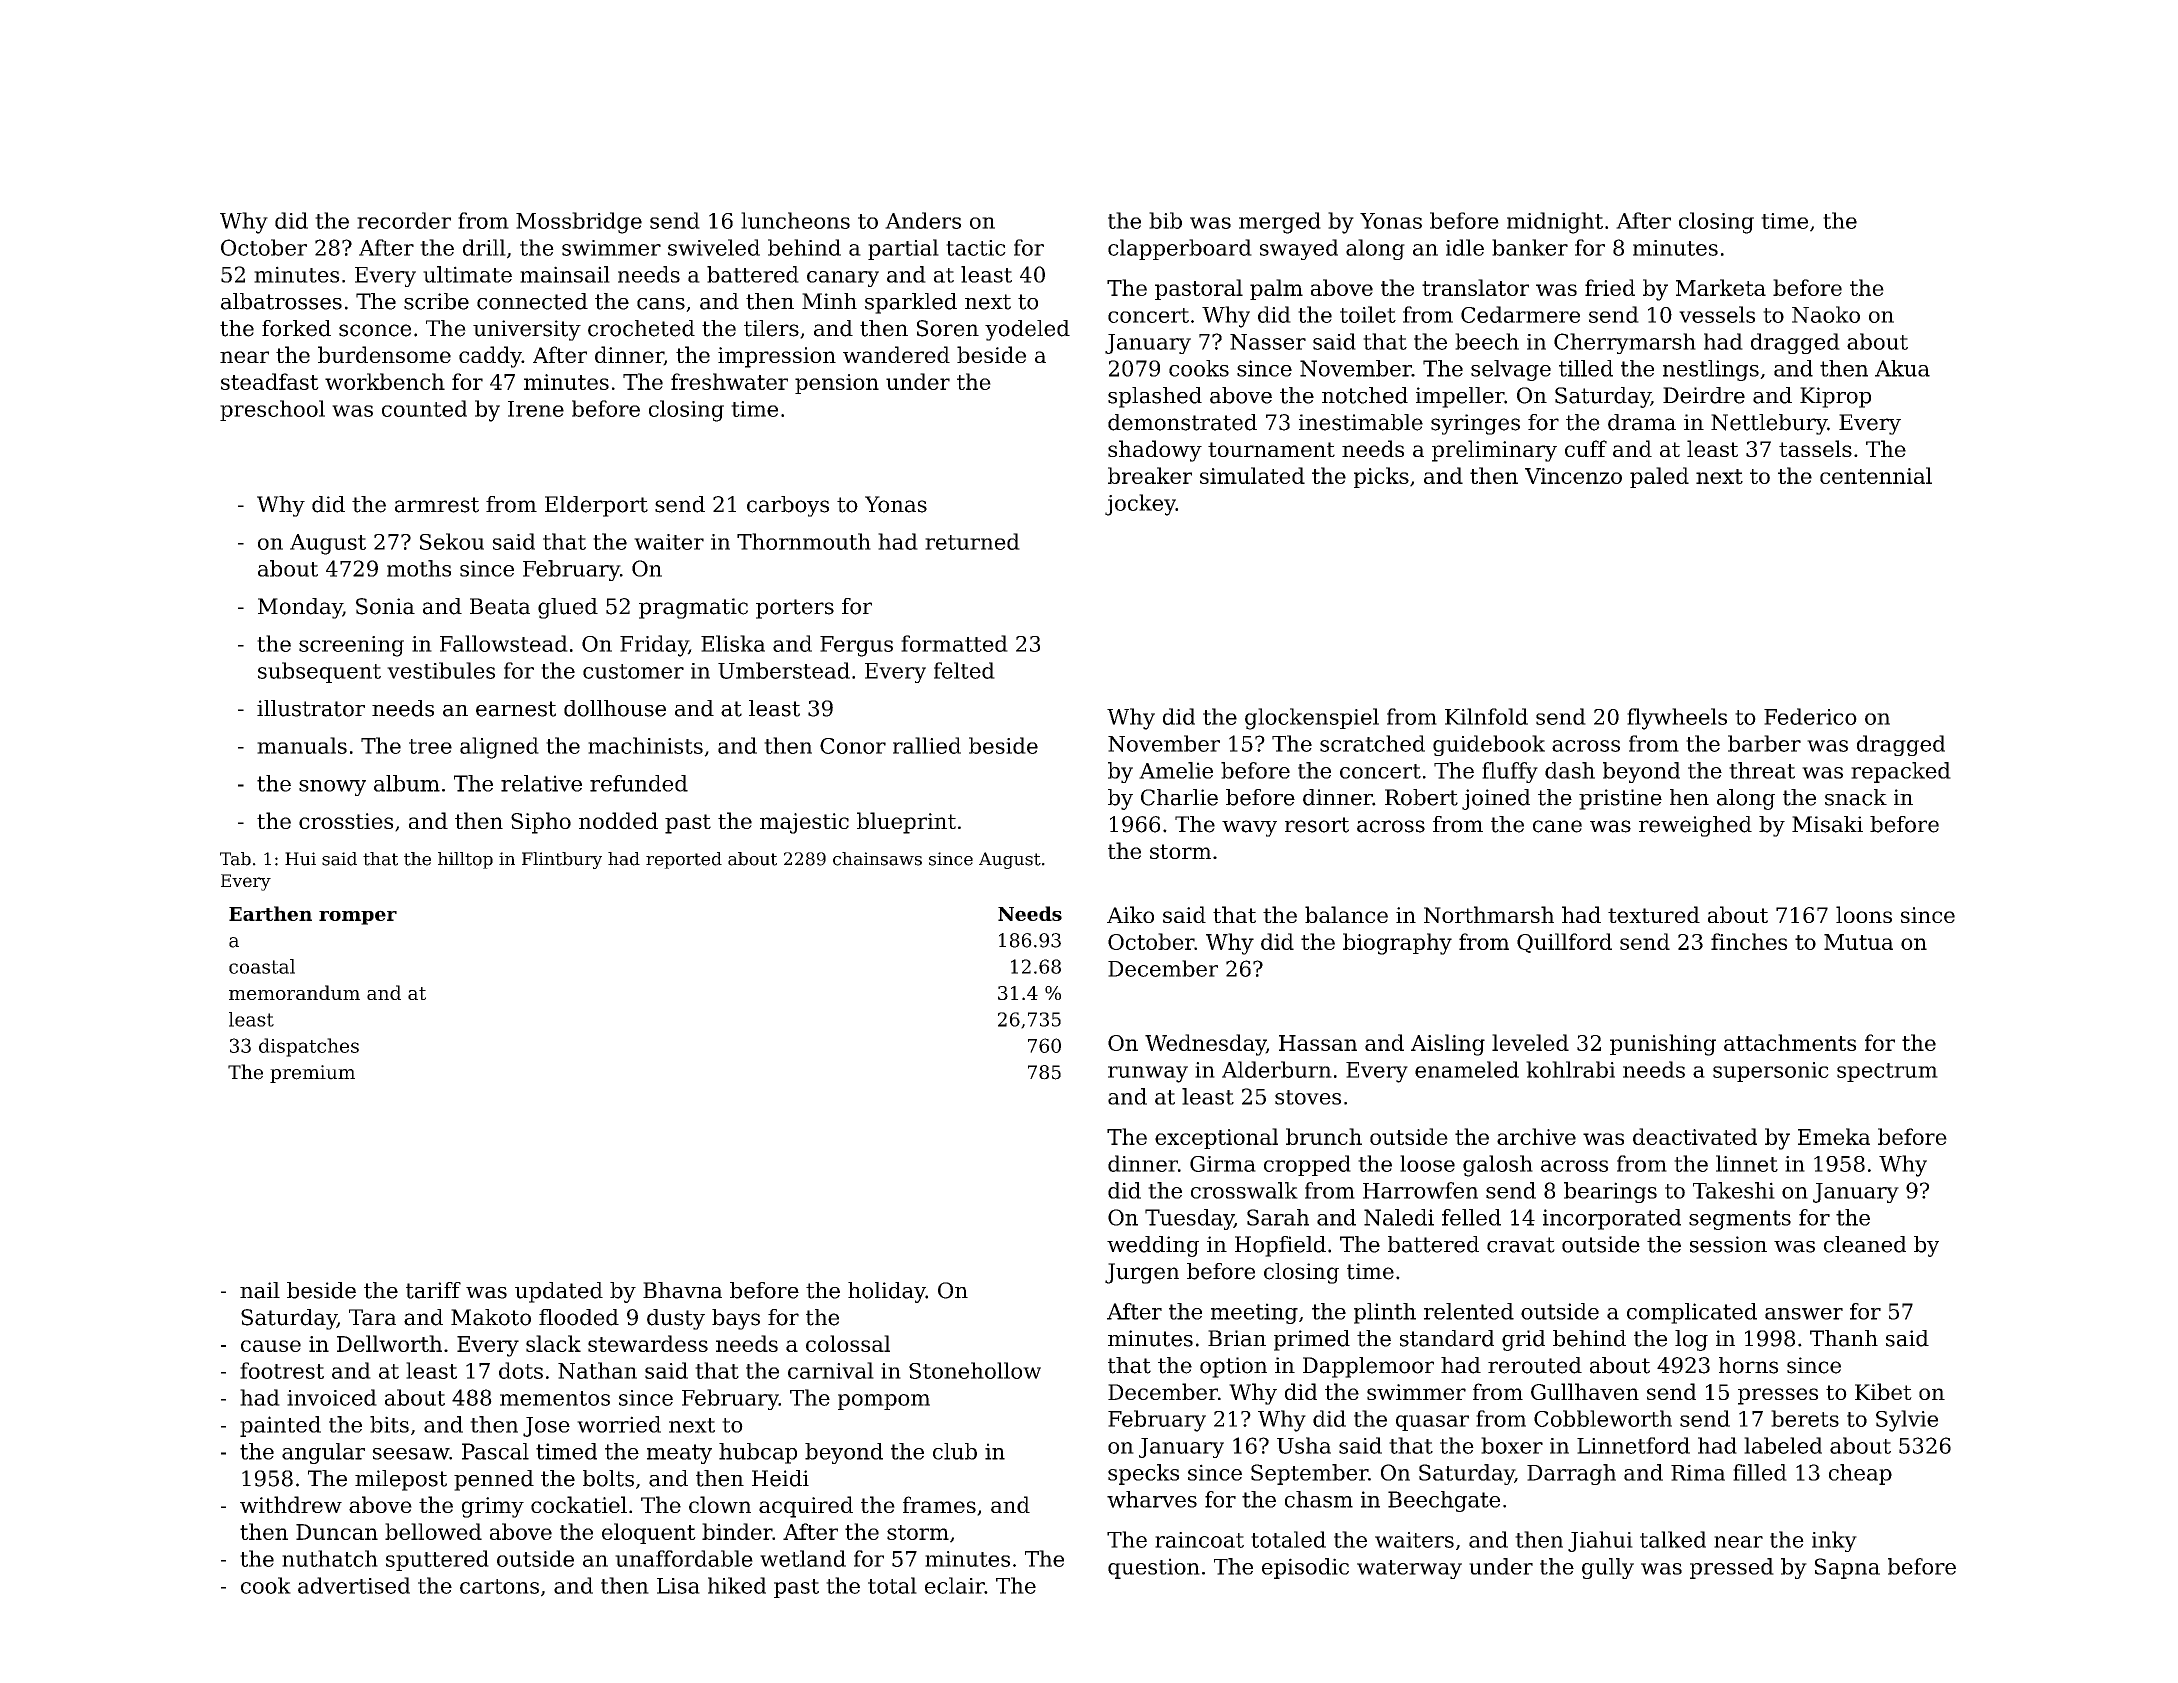 This document has height=1683, width=2178. What do you see at coordinates (319, 672) in the document?
I see `subsequent` at bounding box center [319, 672].
